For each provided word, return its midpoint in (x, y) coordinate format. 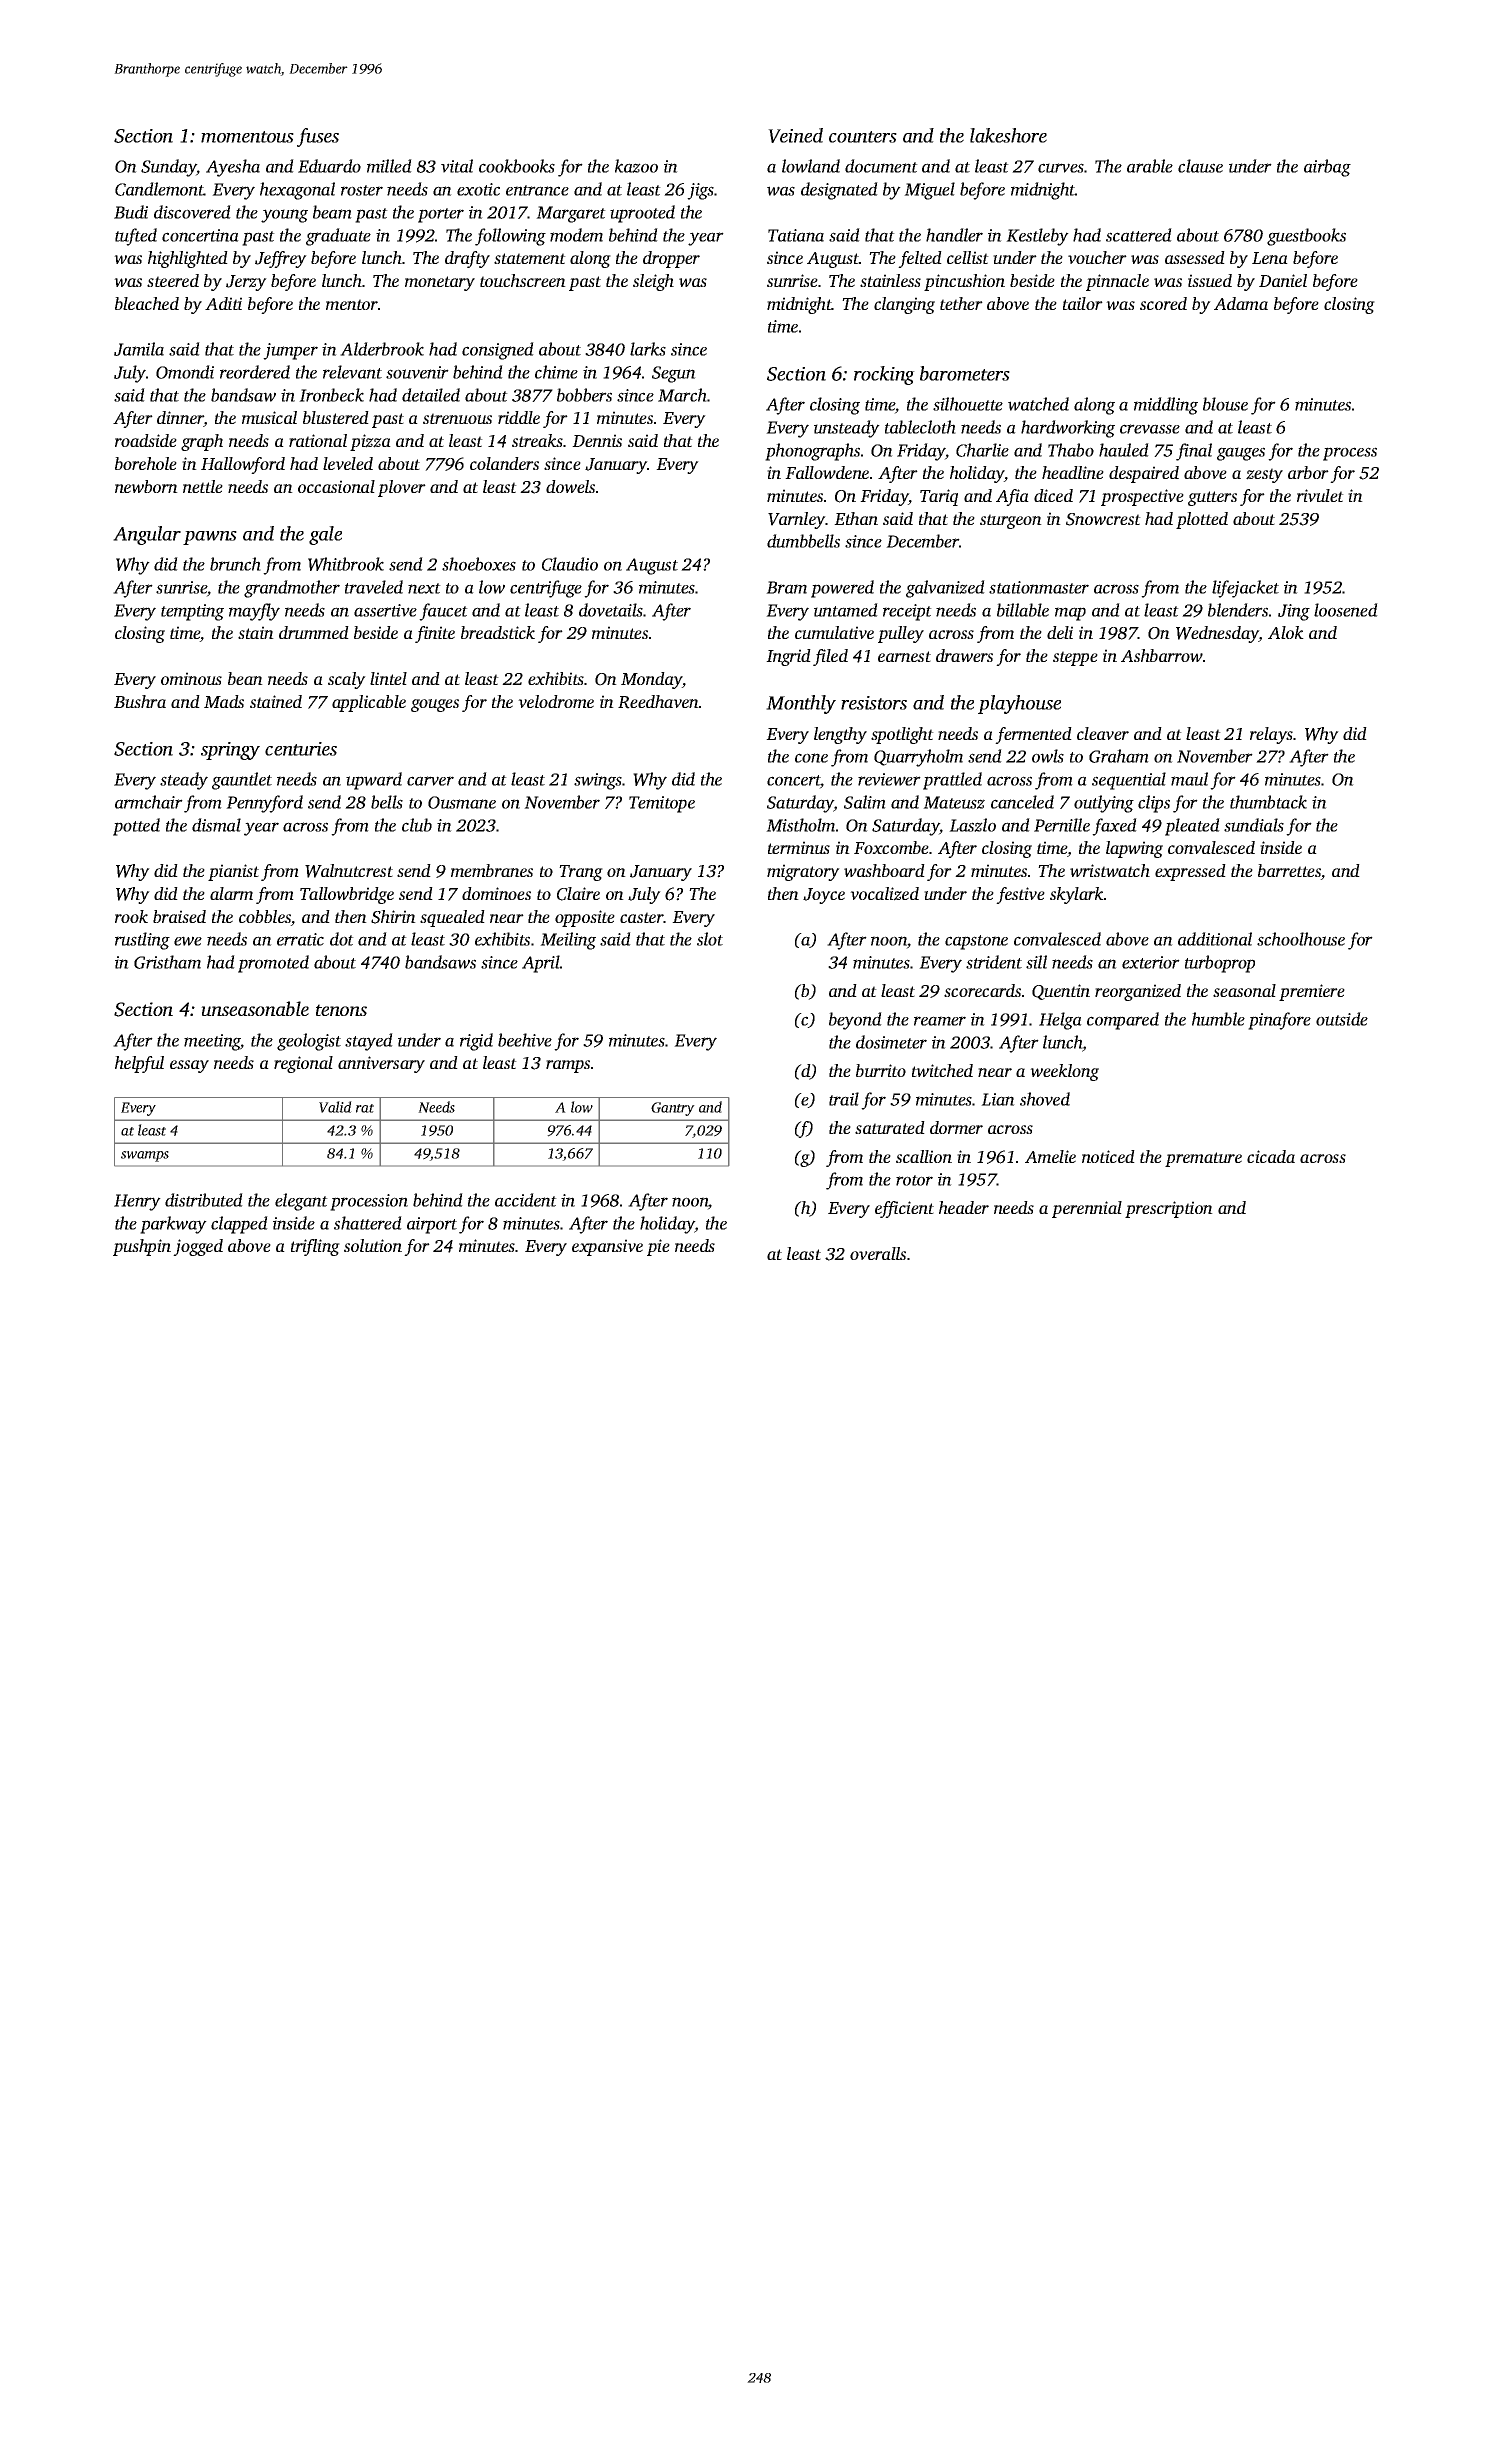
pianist (233, 872)
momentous (247, 137)
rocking (884, 375)
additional (1215, 939)
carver (430, 781)
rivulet (1320, 495)
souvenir (417, 372)
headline (1073, 472)
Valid (335, 1107)
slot (710, 939)
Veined (795, 135)
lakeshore (1008, 135)
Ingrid (788, 657)
